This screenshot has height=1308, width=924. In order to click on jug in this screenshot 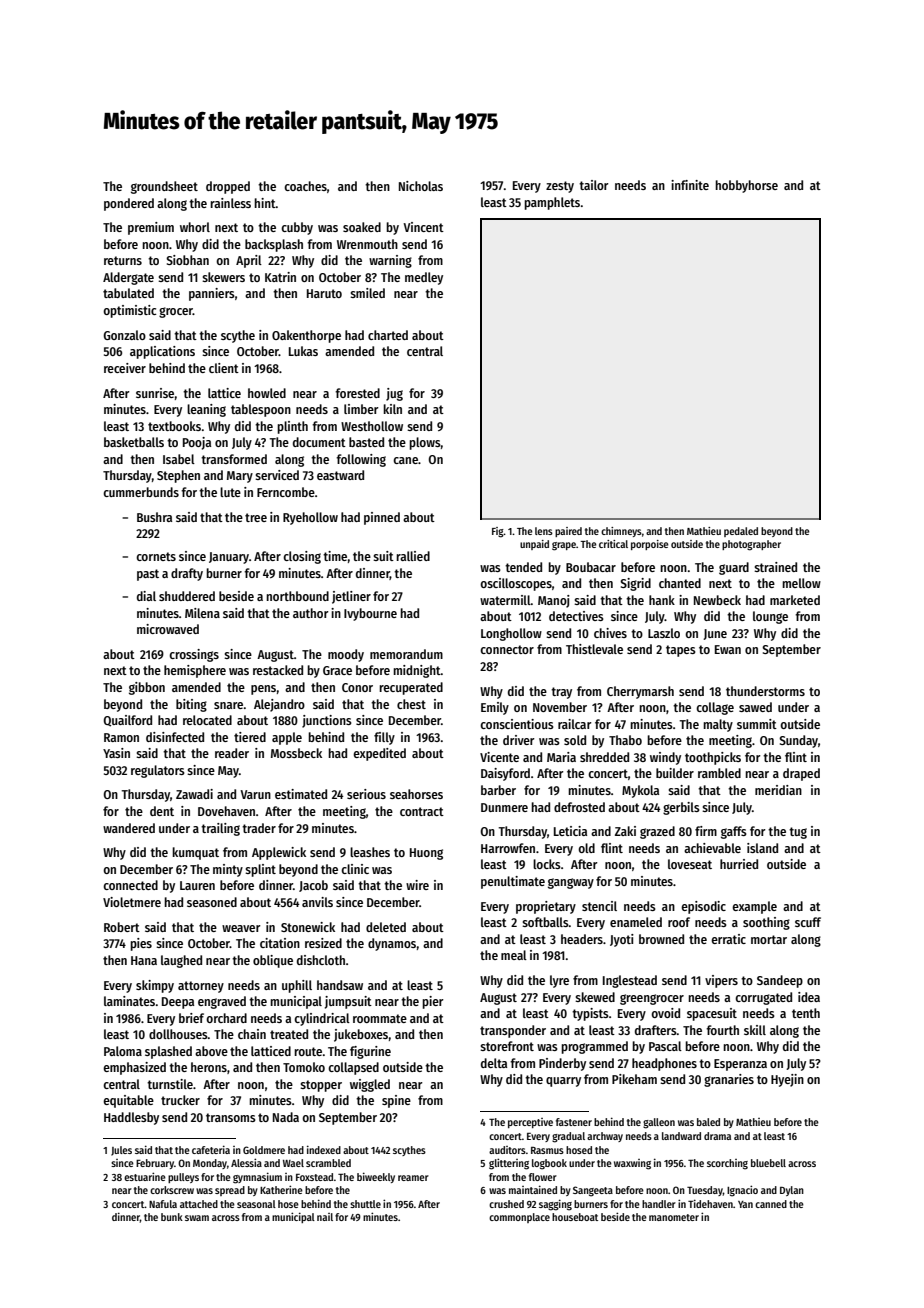, I will do `click(394, 394)`.
